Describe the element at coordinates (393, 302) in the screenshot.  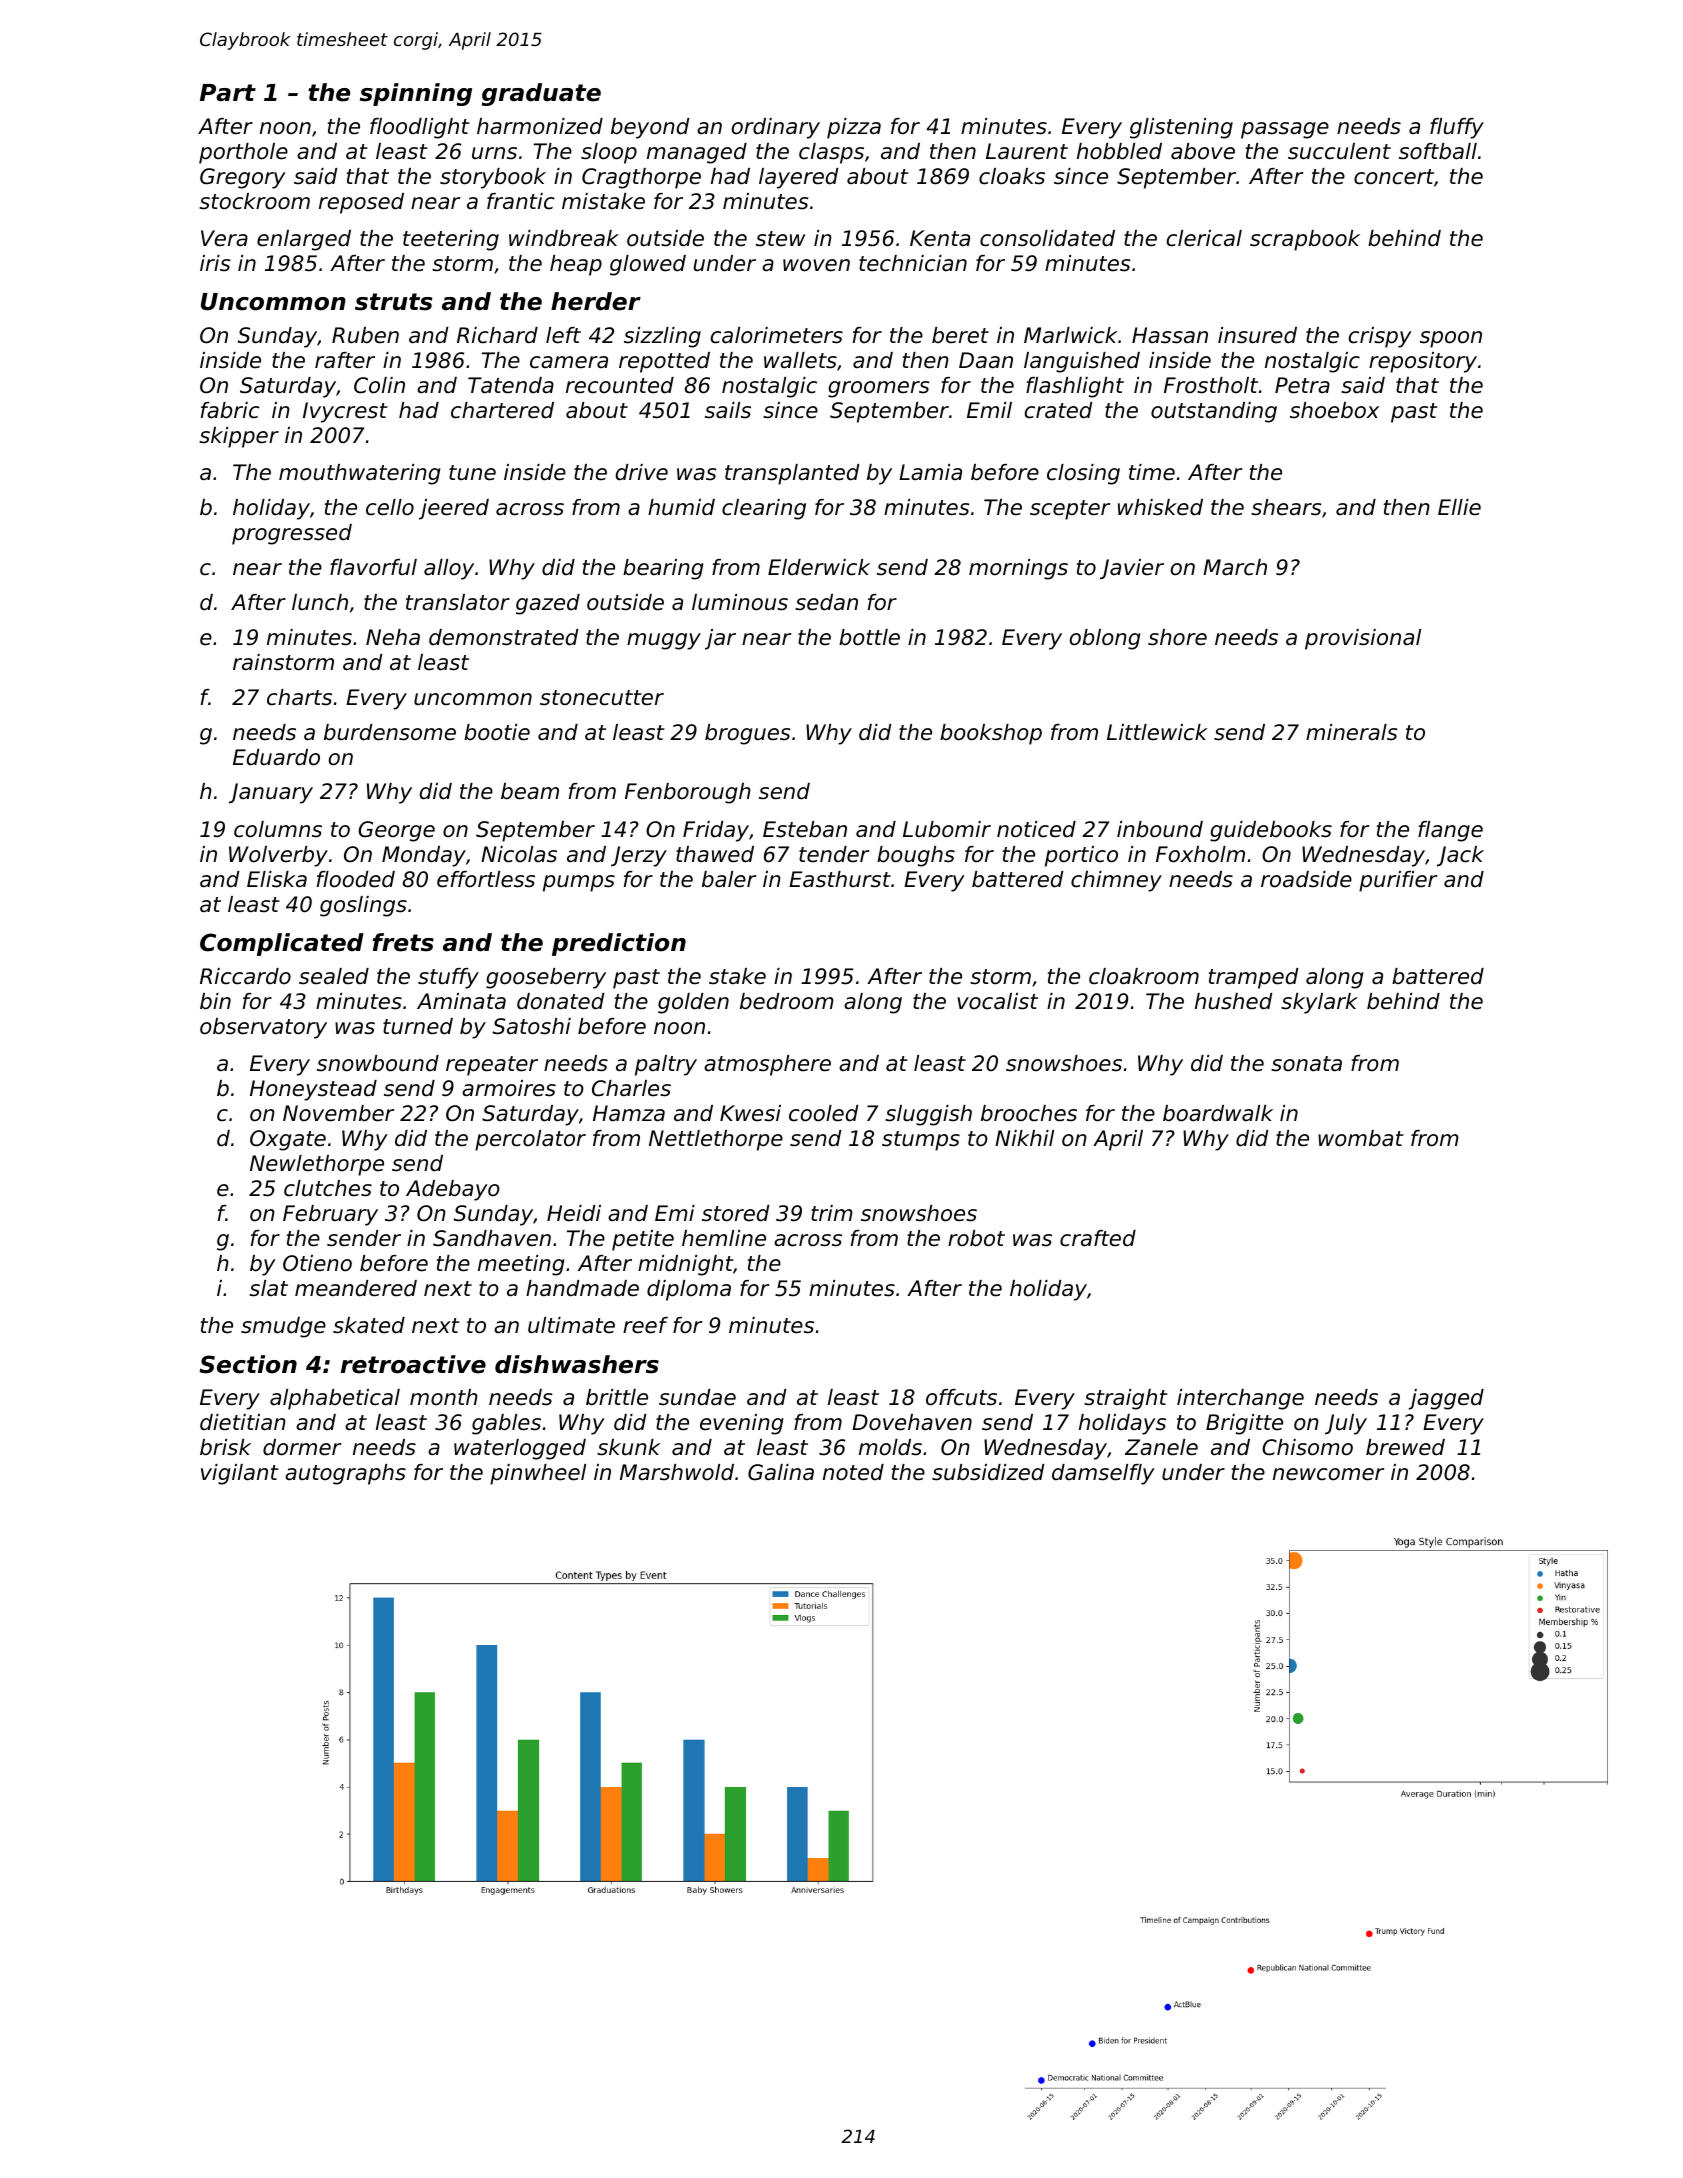
I see `struts` at that location.
